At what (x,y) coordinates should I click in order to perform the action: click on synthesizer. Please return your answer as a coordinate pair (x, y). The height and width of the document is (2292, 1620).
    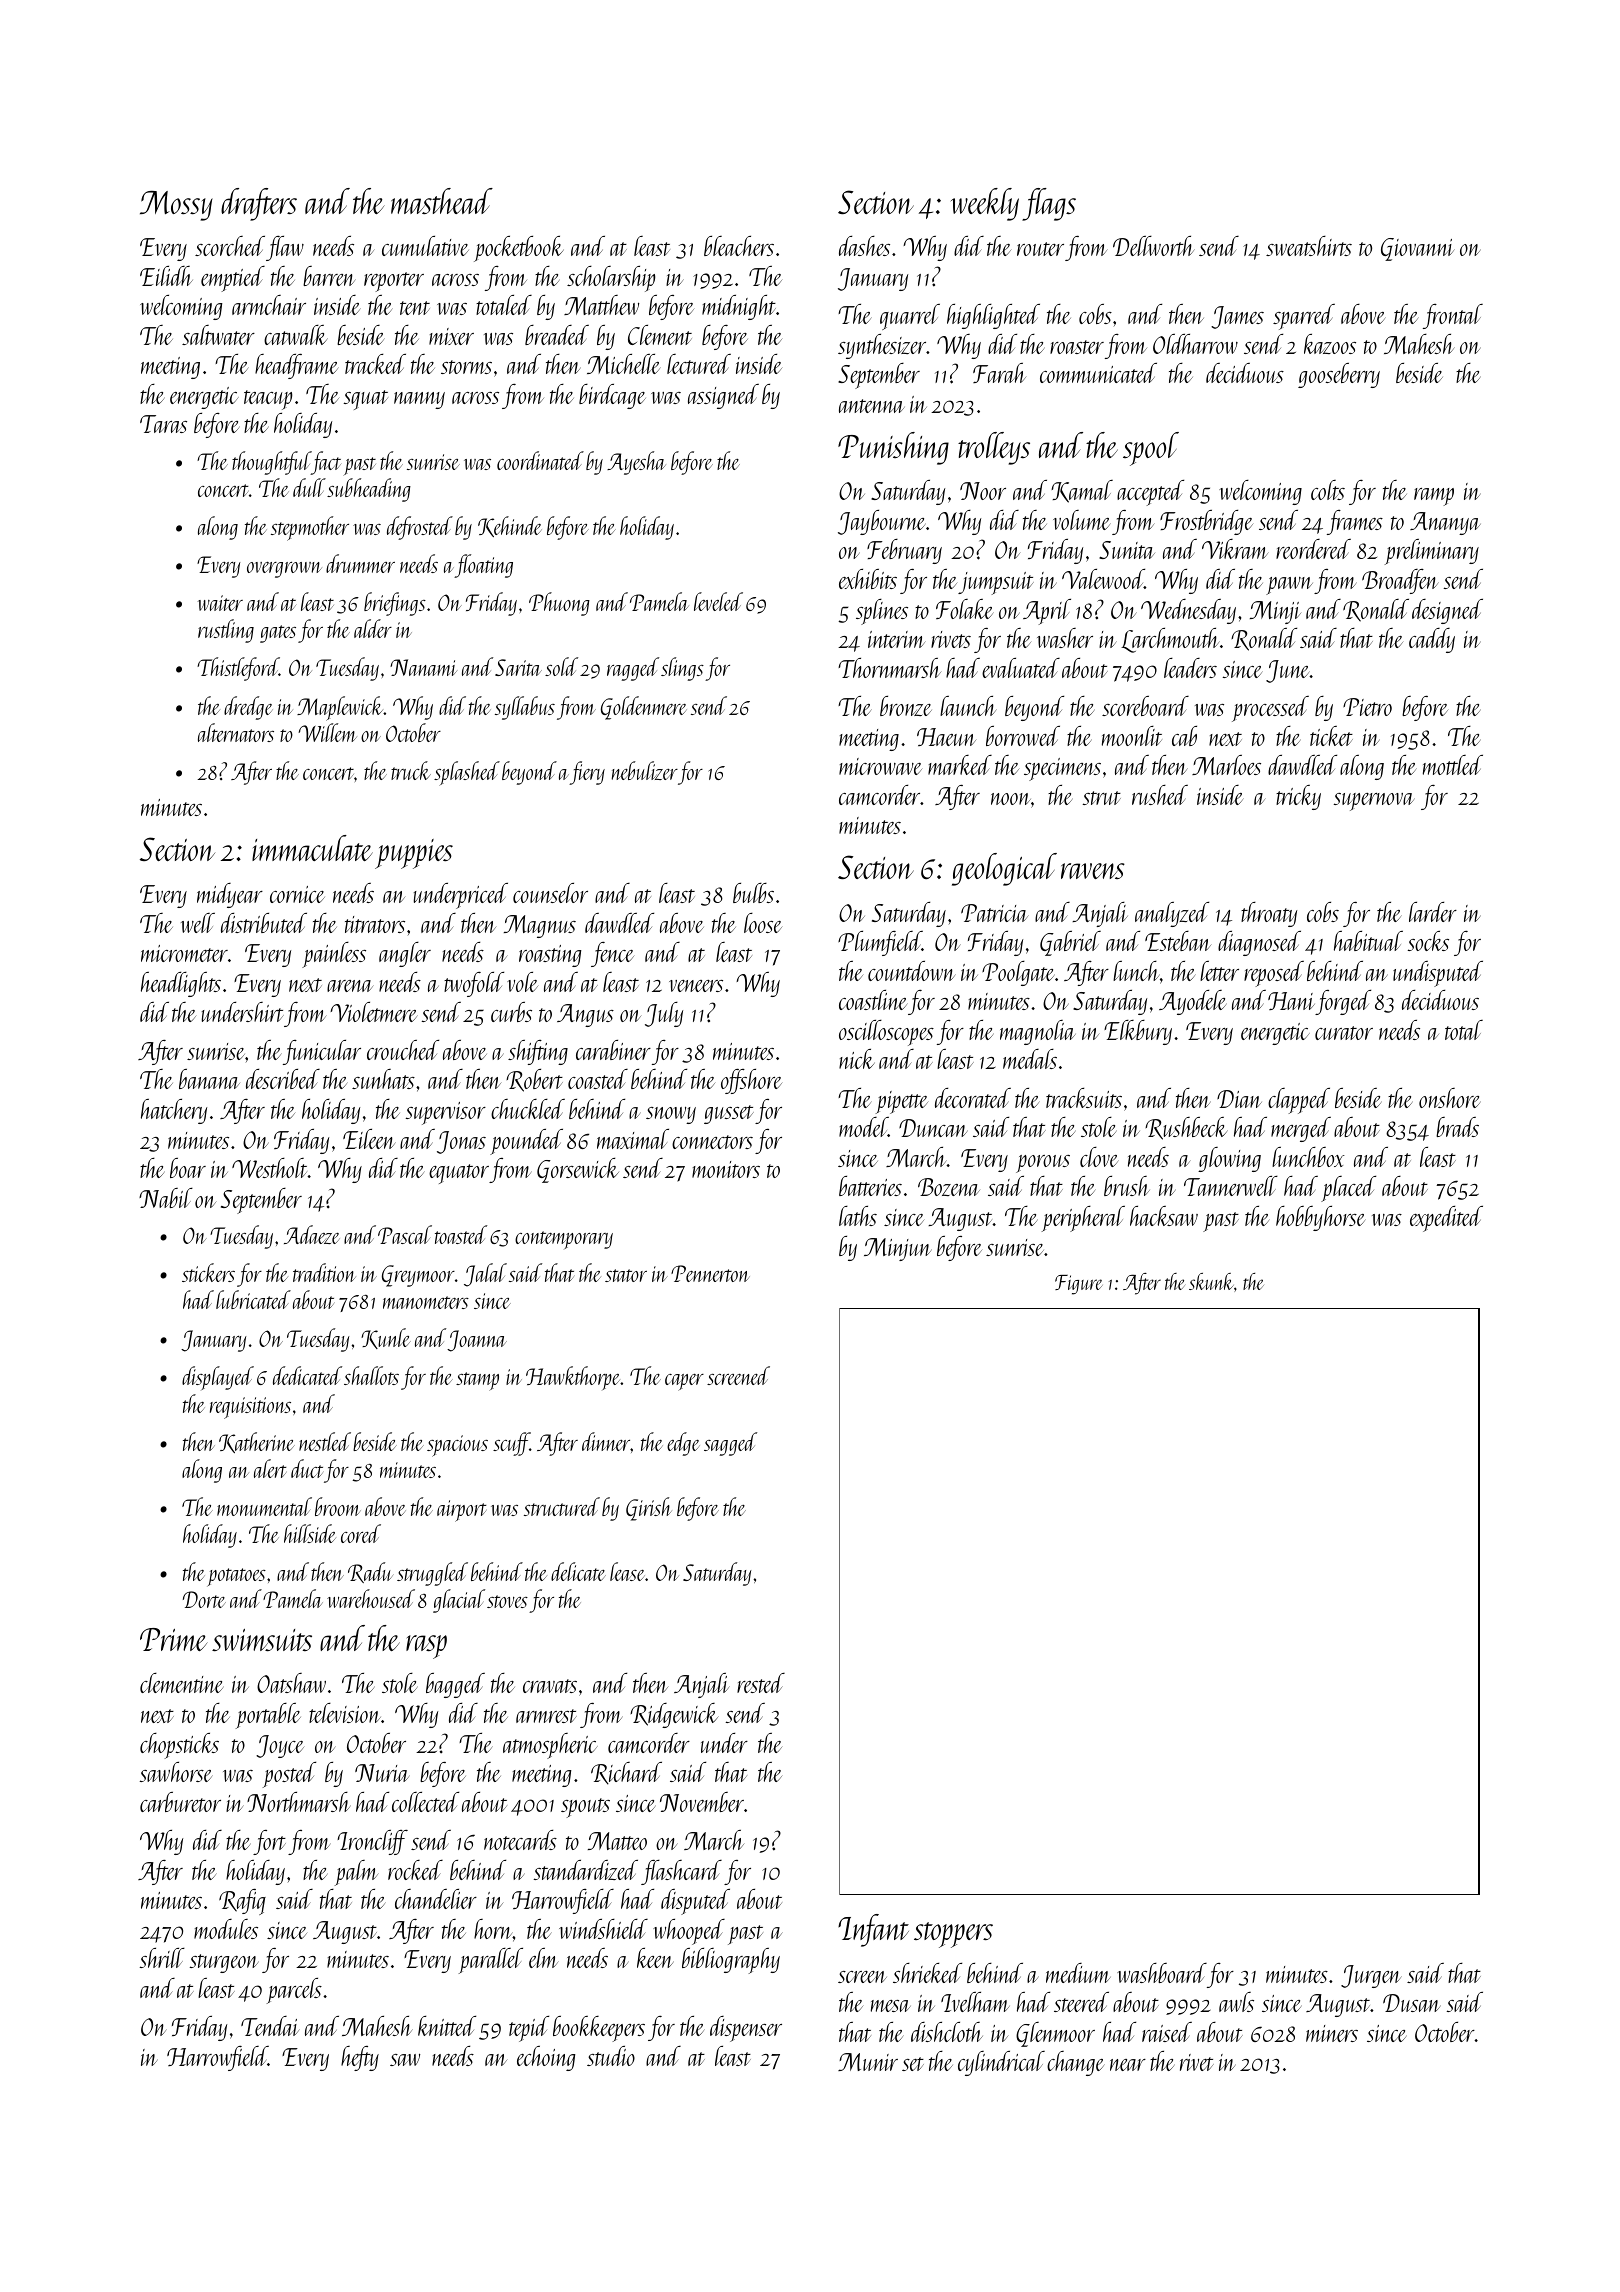
    Looking at the image, I should click on (882, 346).
